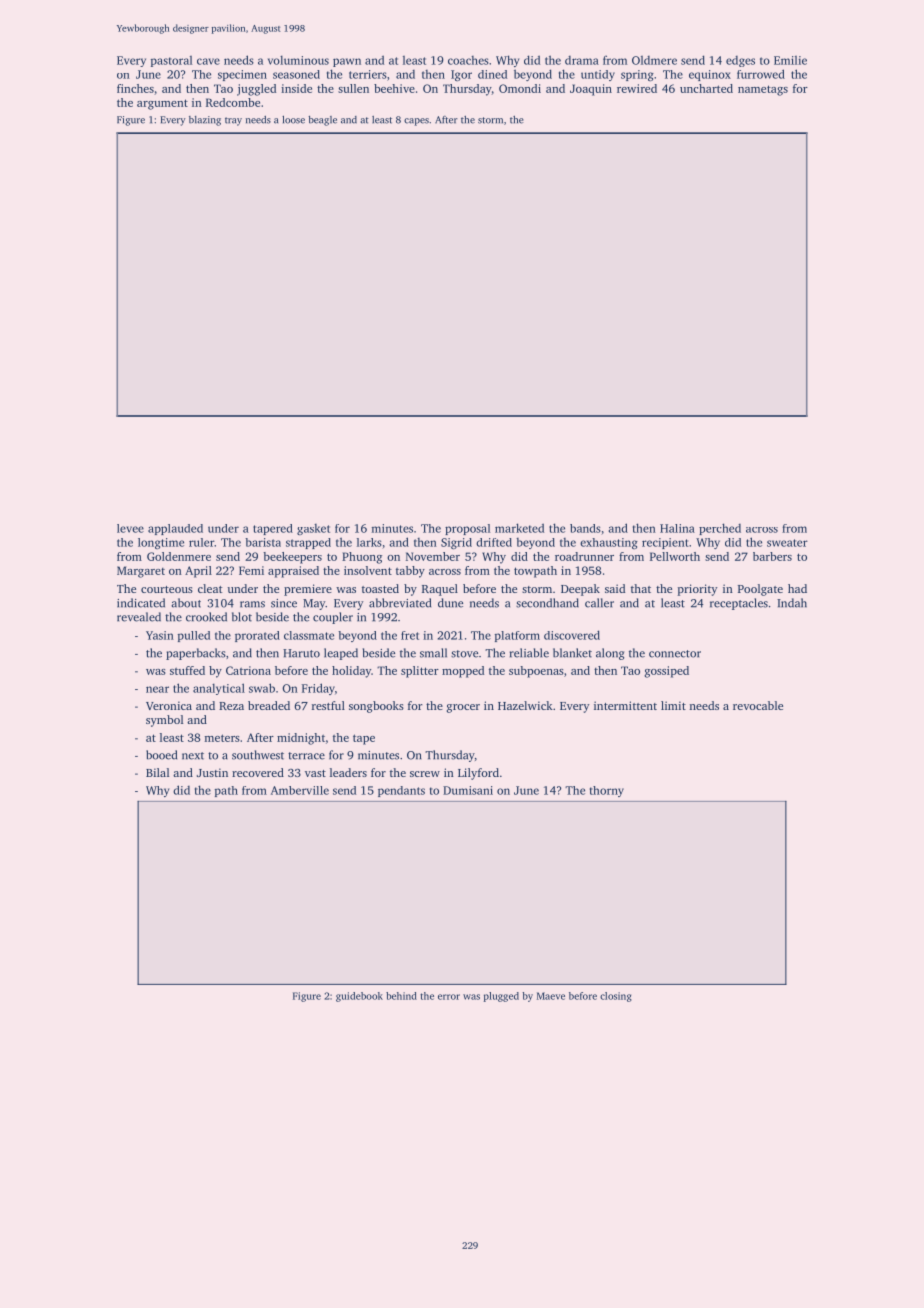 The image size is (924, 1308). I want to click on cave, so click(208, 61).
